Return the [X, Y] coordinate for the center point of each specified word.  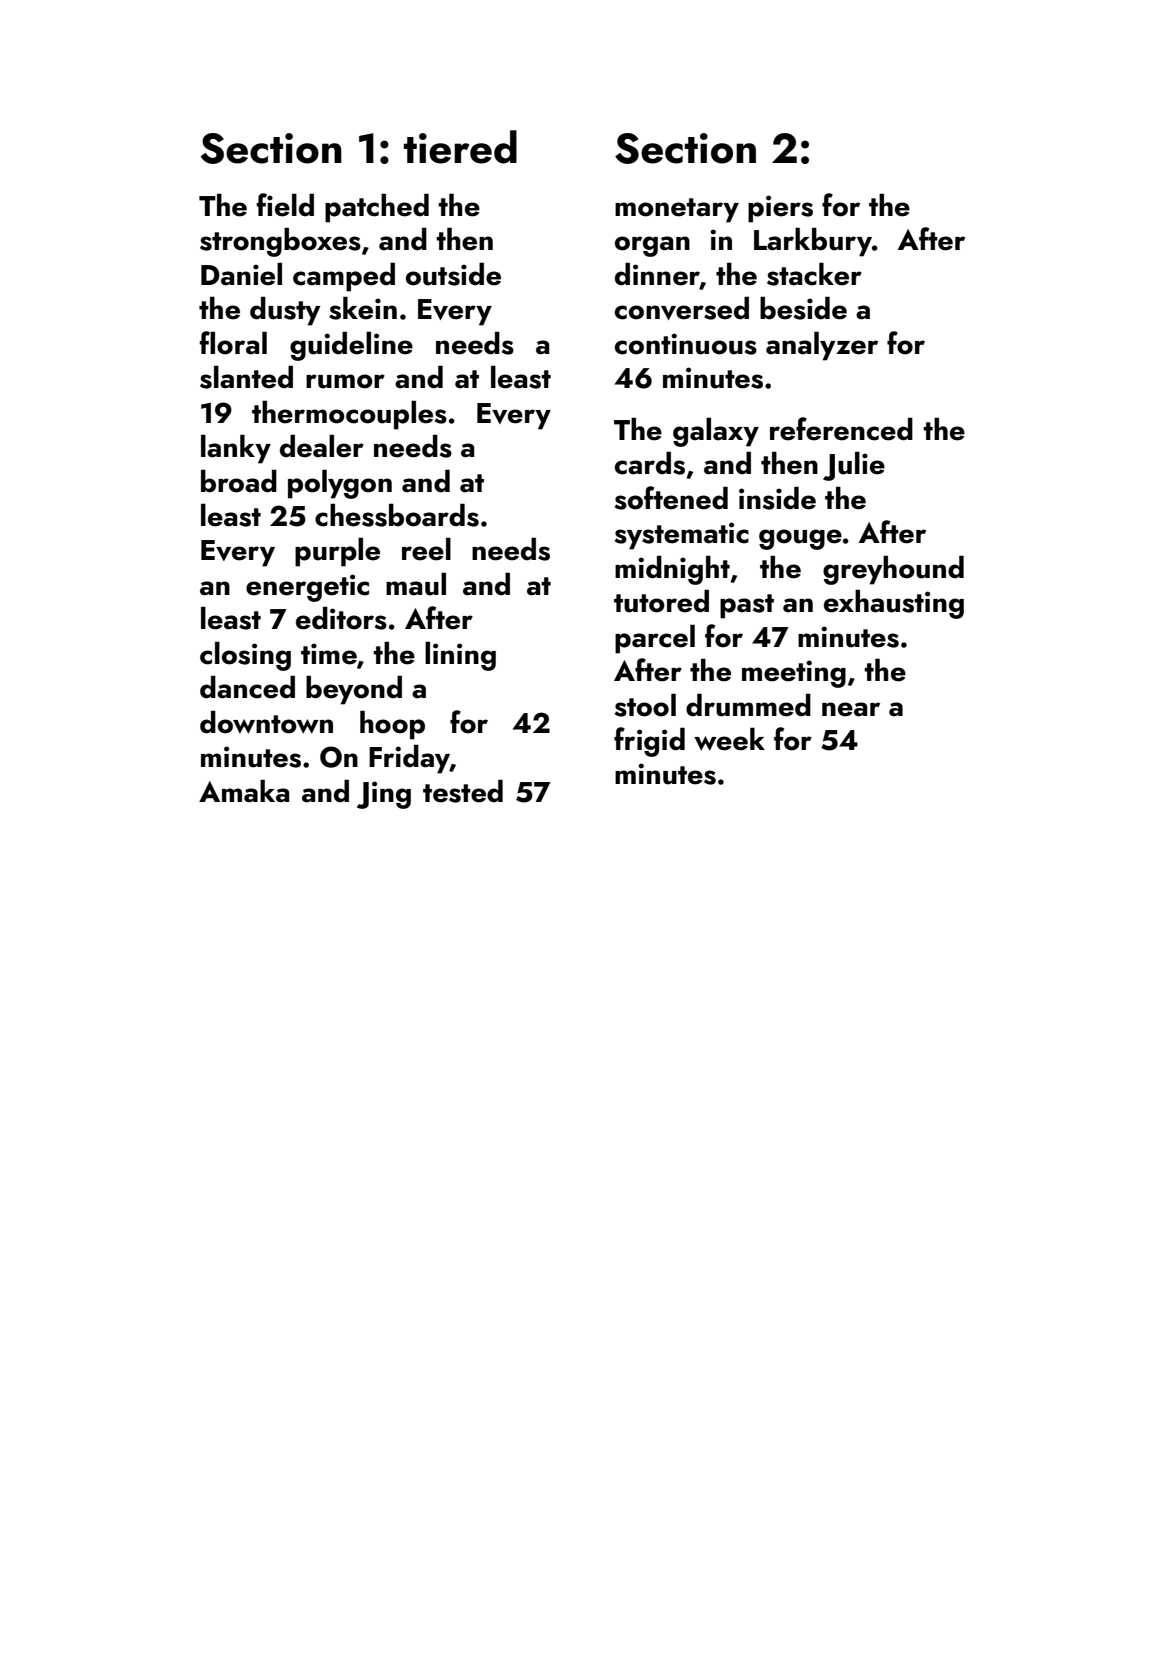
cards [650, 463]
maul [416, 584]
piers [780, 209]
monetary [677, 210]
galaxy [716, 432]
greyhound [893, 570]
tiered [460, 147]
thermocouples [349, 415]
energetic [307, 588]
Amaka [244, 791]
